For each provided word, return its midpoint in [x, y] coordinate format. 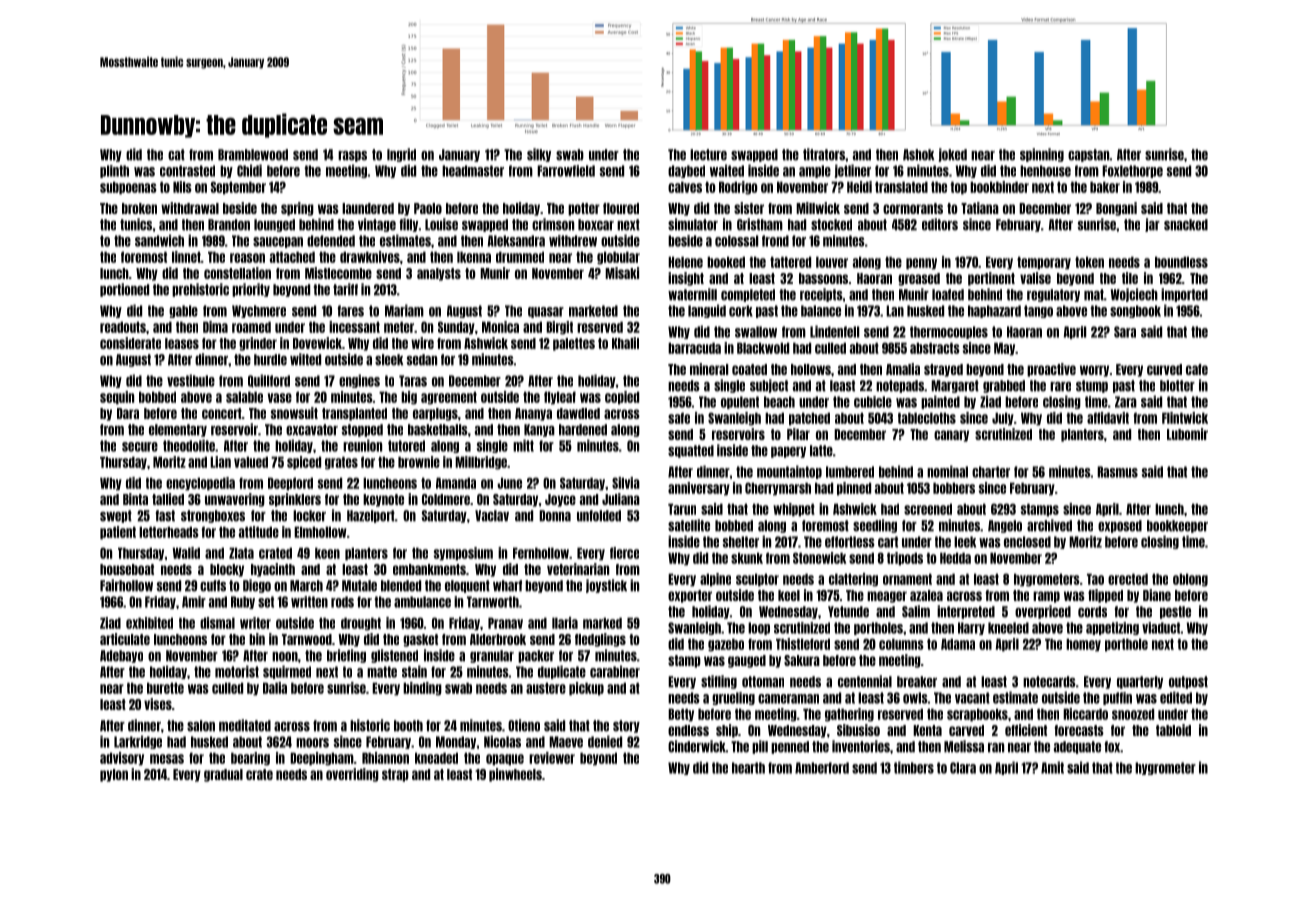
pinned [854, 489]
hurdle [270, 360]
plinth [114, 171]
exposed [1120, 526]
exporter [690, 596]
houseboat [127, 569]
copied [622, 398]
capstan [1089, 155]
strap [395, 775]
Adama [958, 644]
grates [341, 463]
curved [1164, 369]
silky [539, 155]
